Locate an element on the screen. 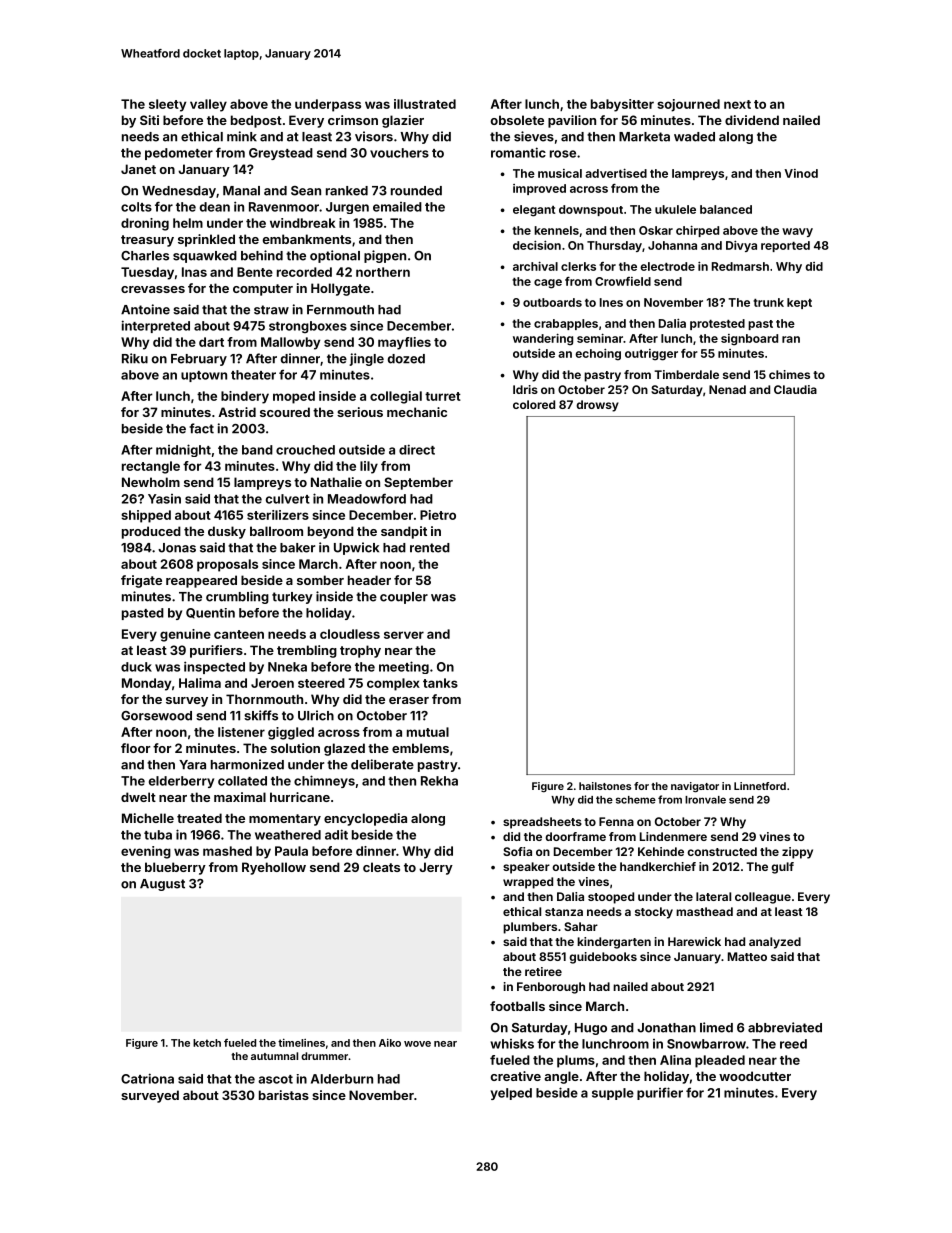 This screenshot has width=952, height=1233. outboards is located at coordinates (552, 302).
